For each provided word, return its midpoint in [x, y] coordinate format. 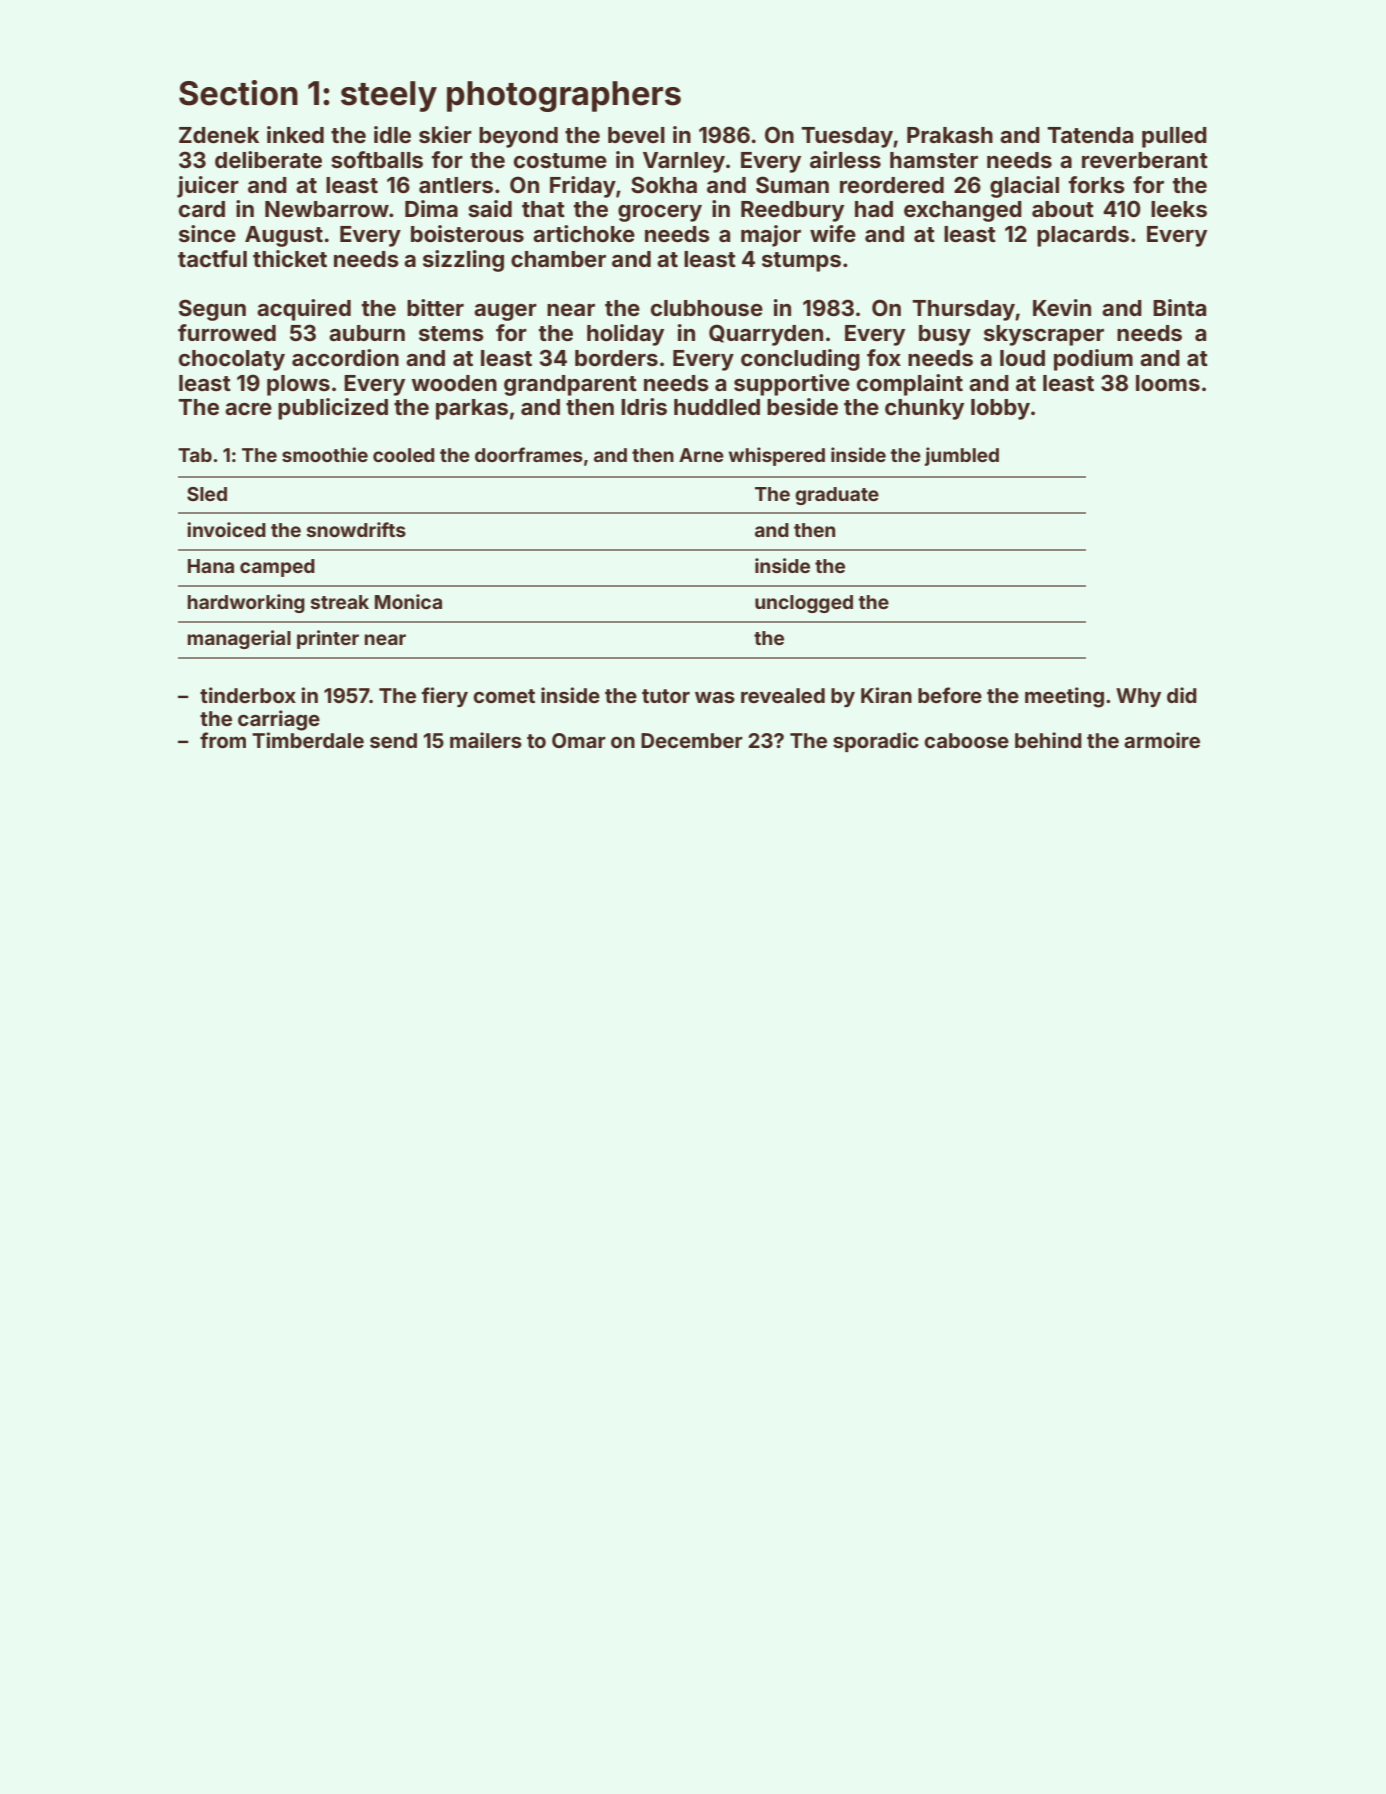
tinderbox [248, 695]
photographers [564, 96]
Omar [579, 740]
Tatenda [1090, 135]
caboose [966, 740]
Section [238, 93]
